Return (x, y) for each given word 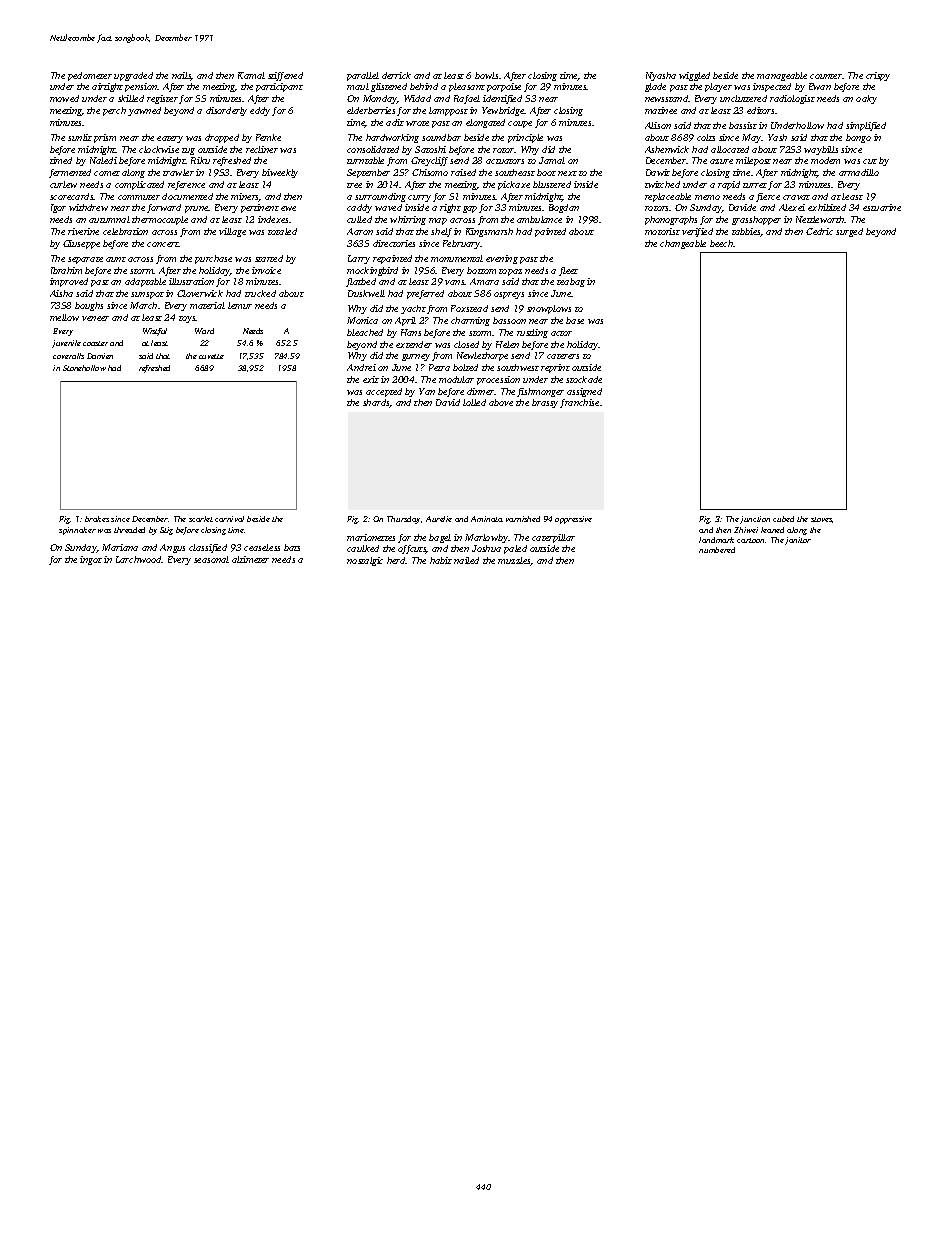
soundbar (441, 137)
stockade (584, 379)
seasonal (211, 559)
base (575, 320)
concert (163, 244)
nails (181, 76)
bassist (743, 125)
